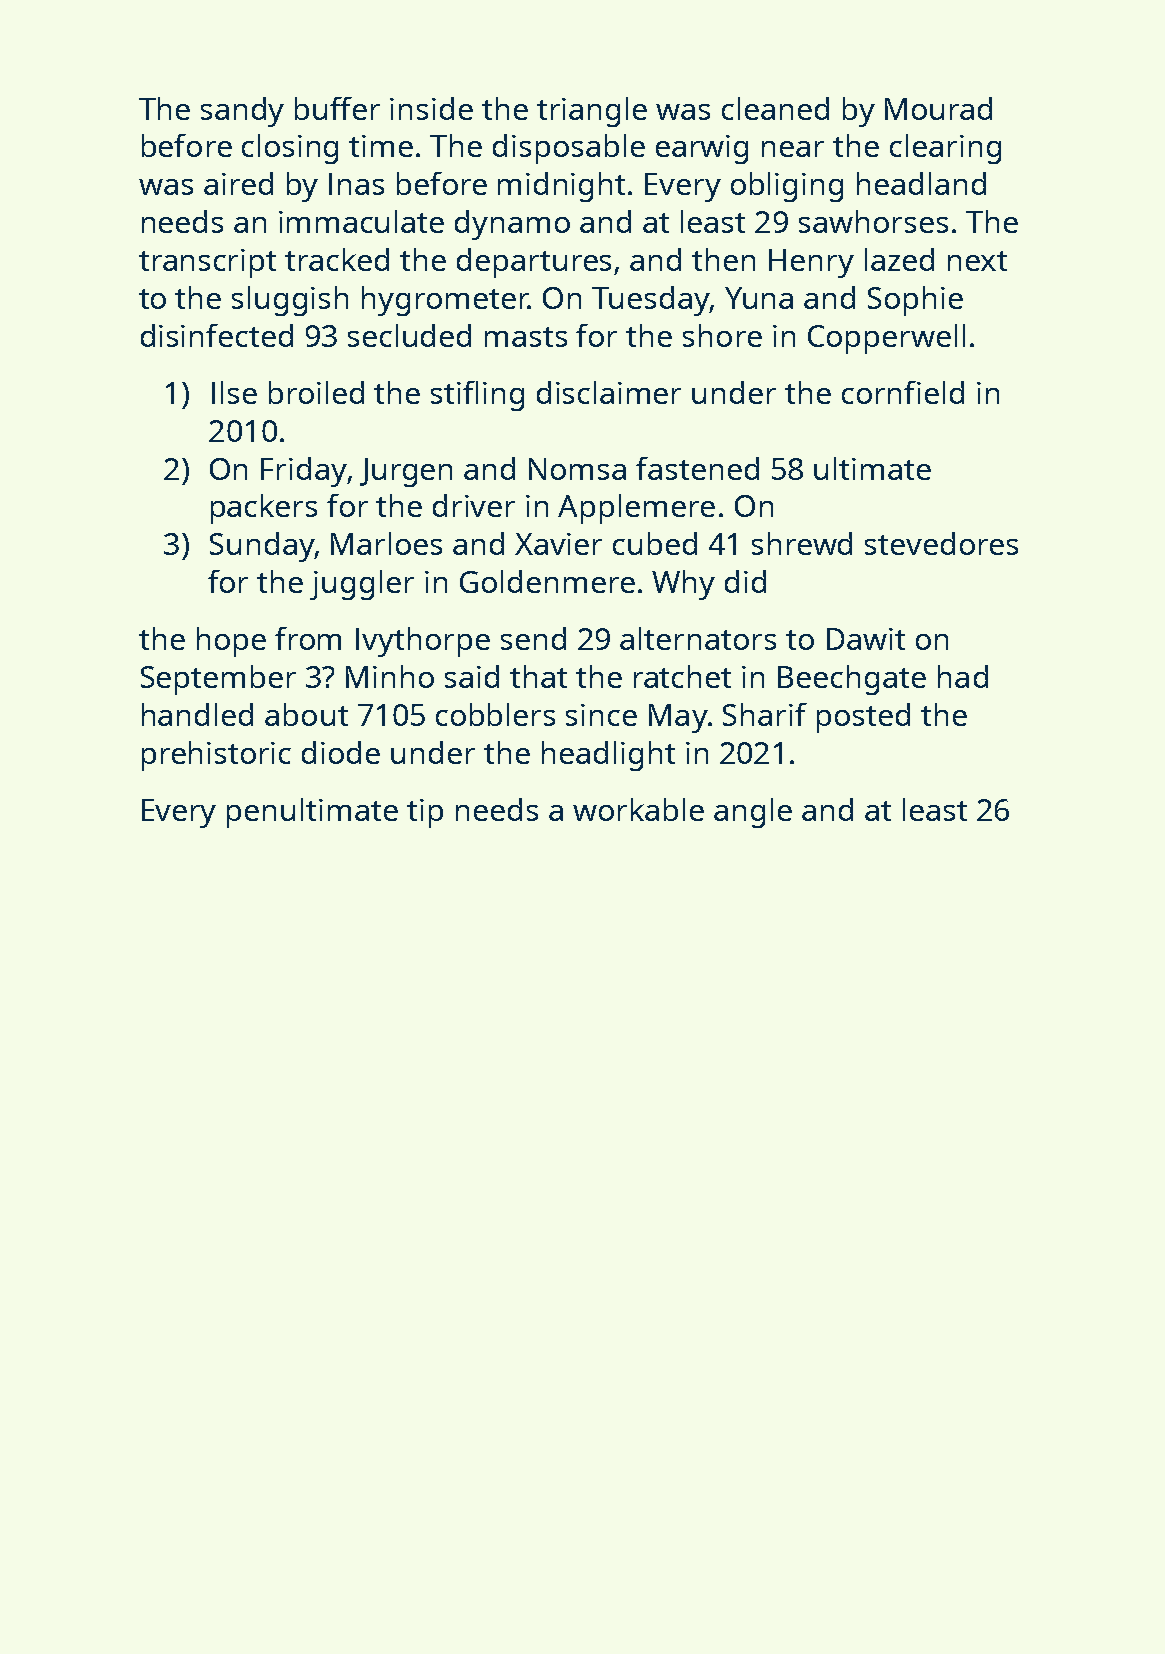 Image resolution: width=1165 pixels, height=1654 pixels. Describe the element at coordinates (915, 301) in the document. I see `Sophie` at that location.
